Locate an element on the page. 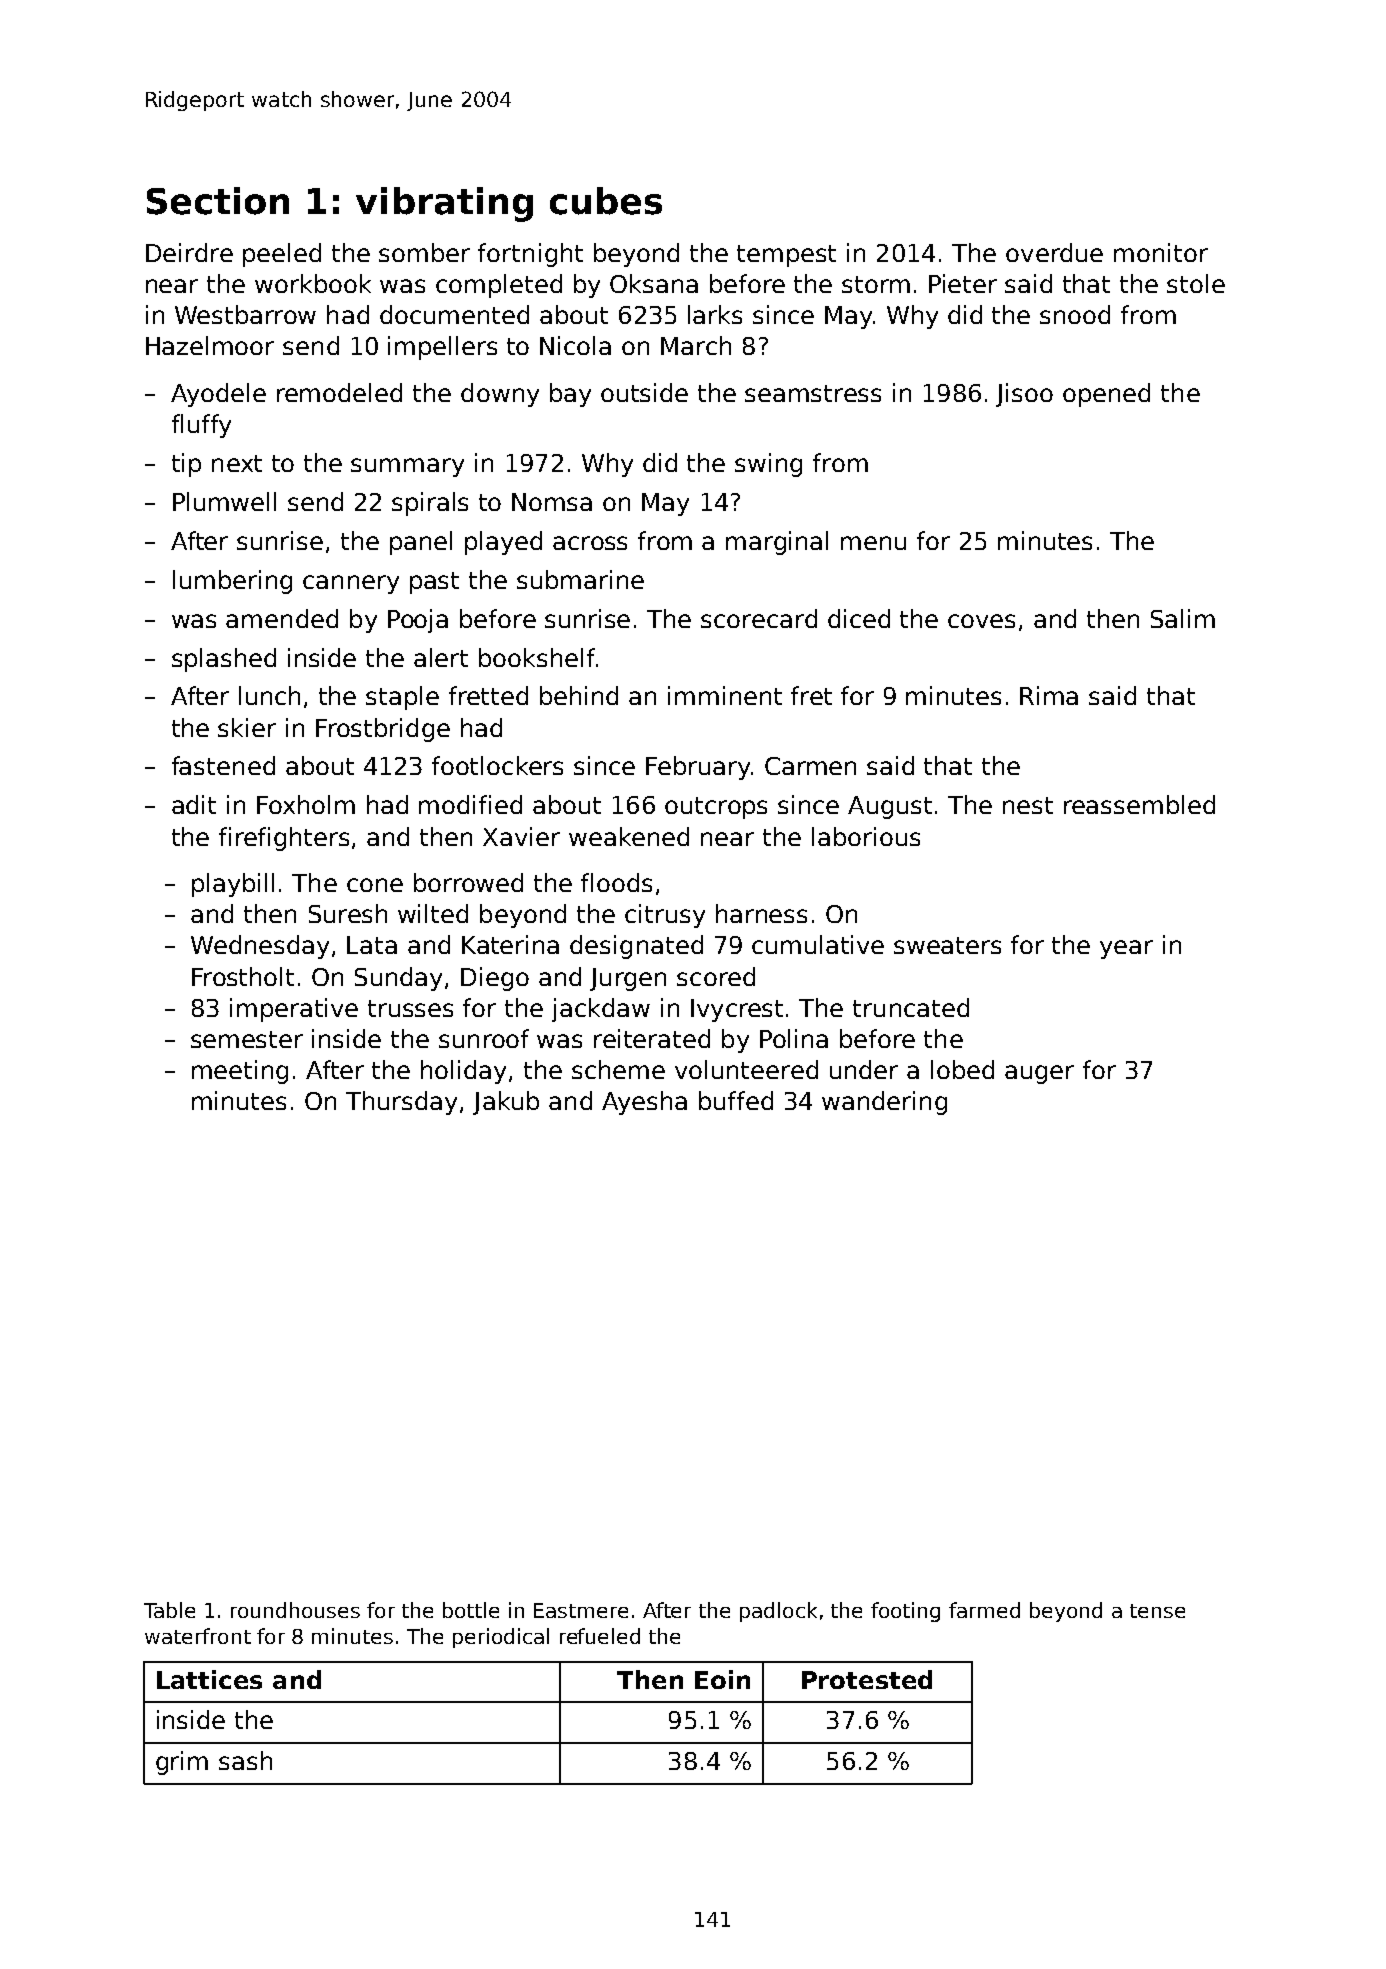 The width and height of the document is (1386, 1969). cubes is located at coordinates (606, 201).
